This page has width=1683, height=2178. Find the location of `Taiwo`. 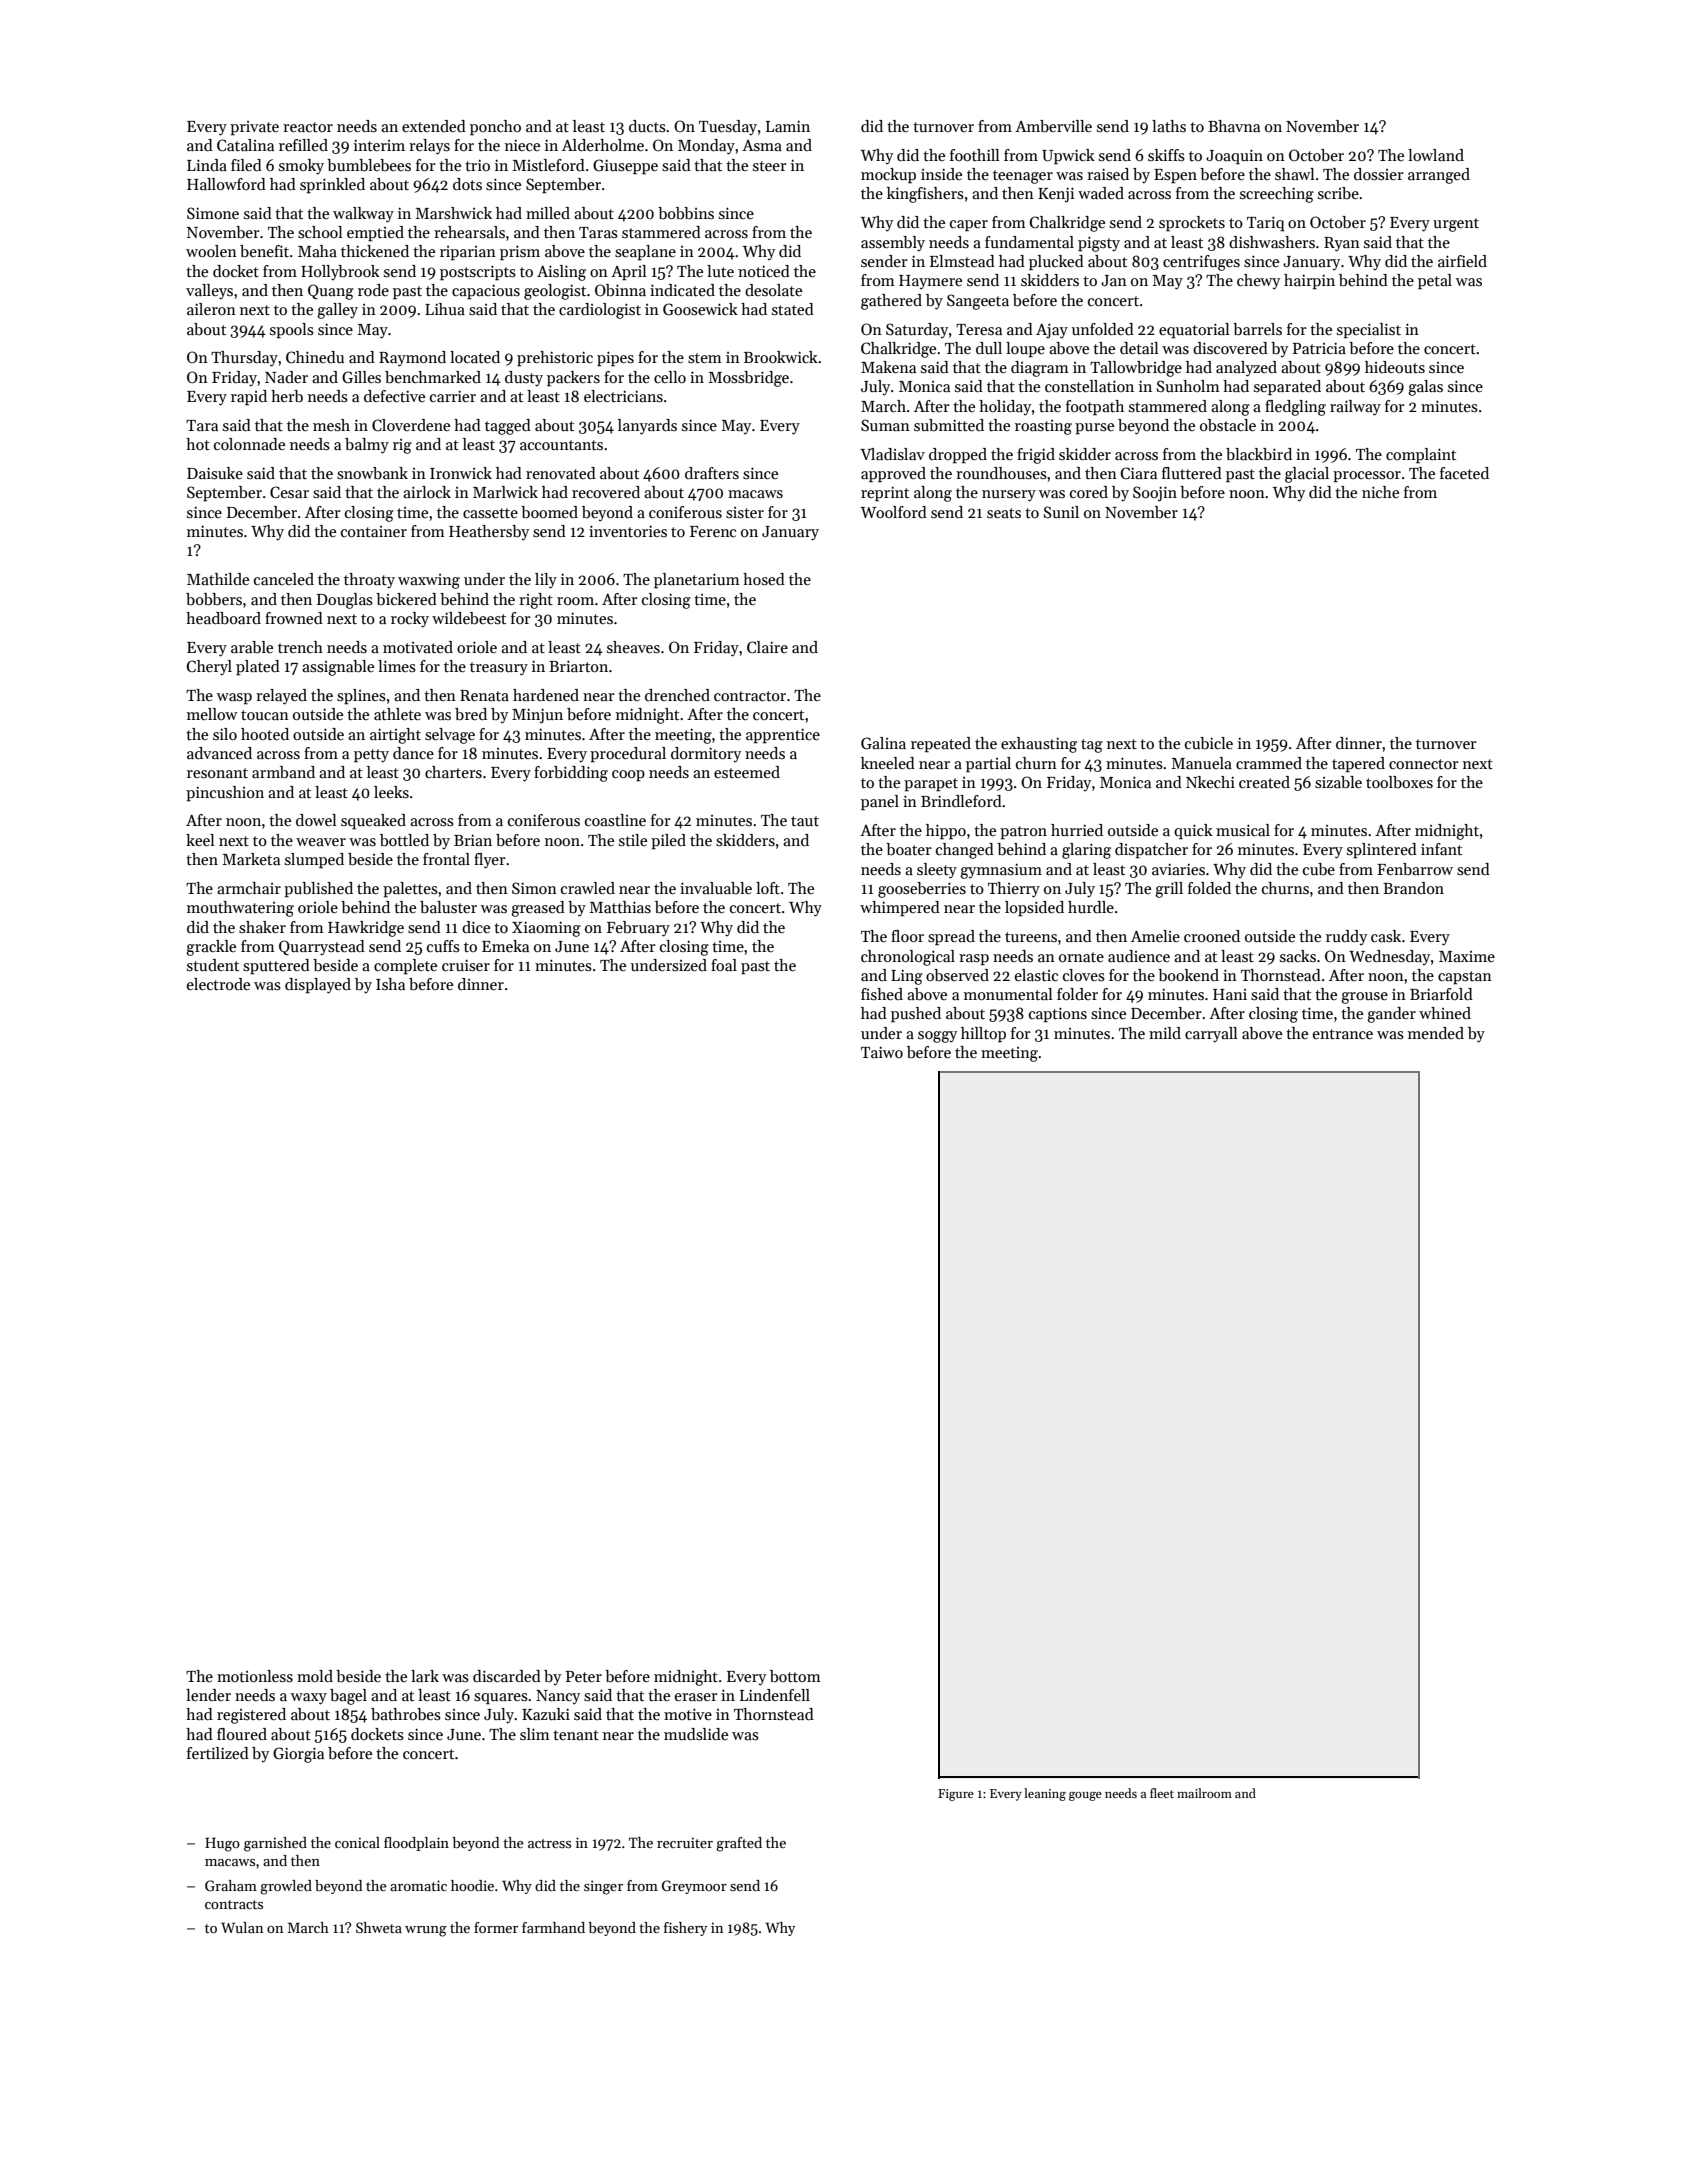

Taiwo is located at coordinates (882, 1052).
